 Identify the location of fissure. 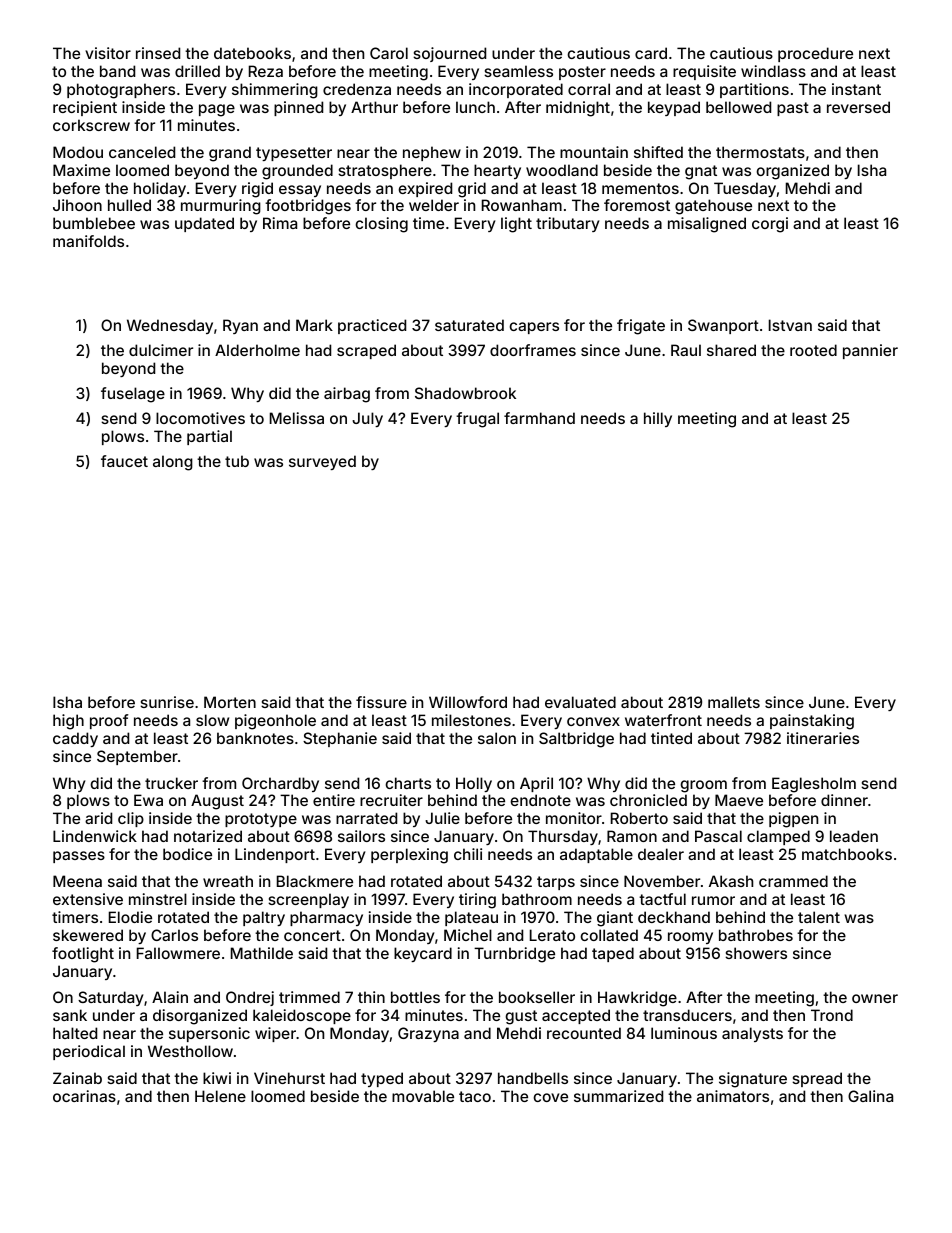
(381, 702).
